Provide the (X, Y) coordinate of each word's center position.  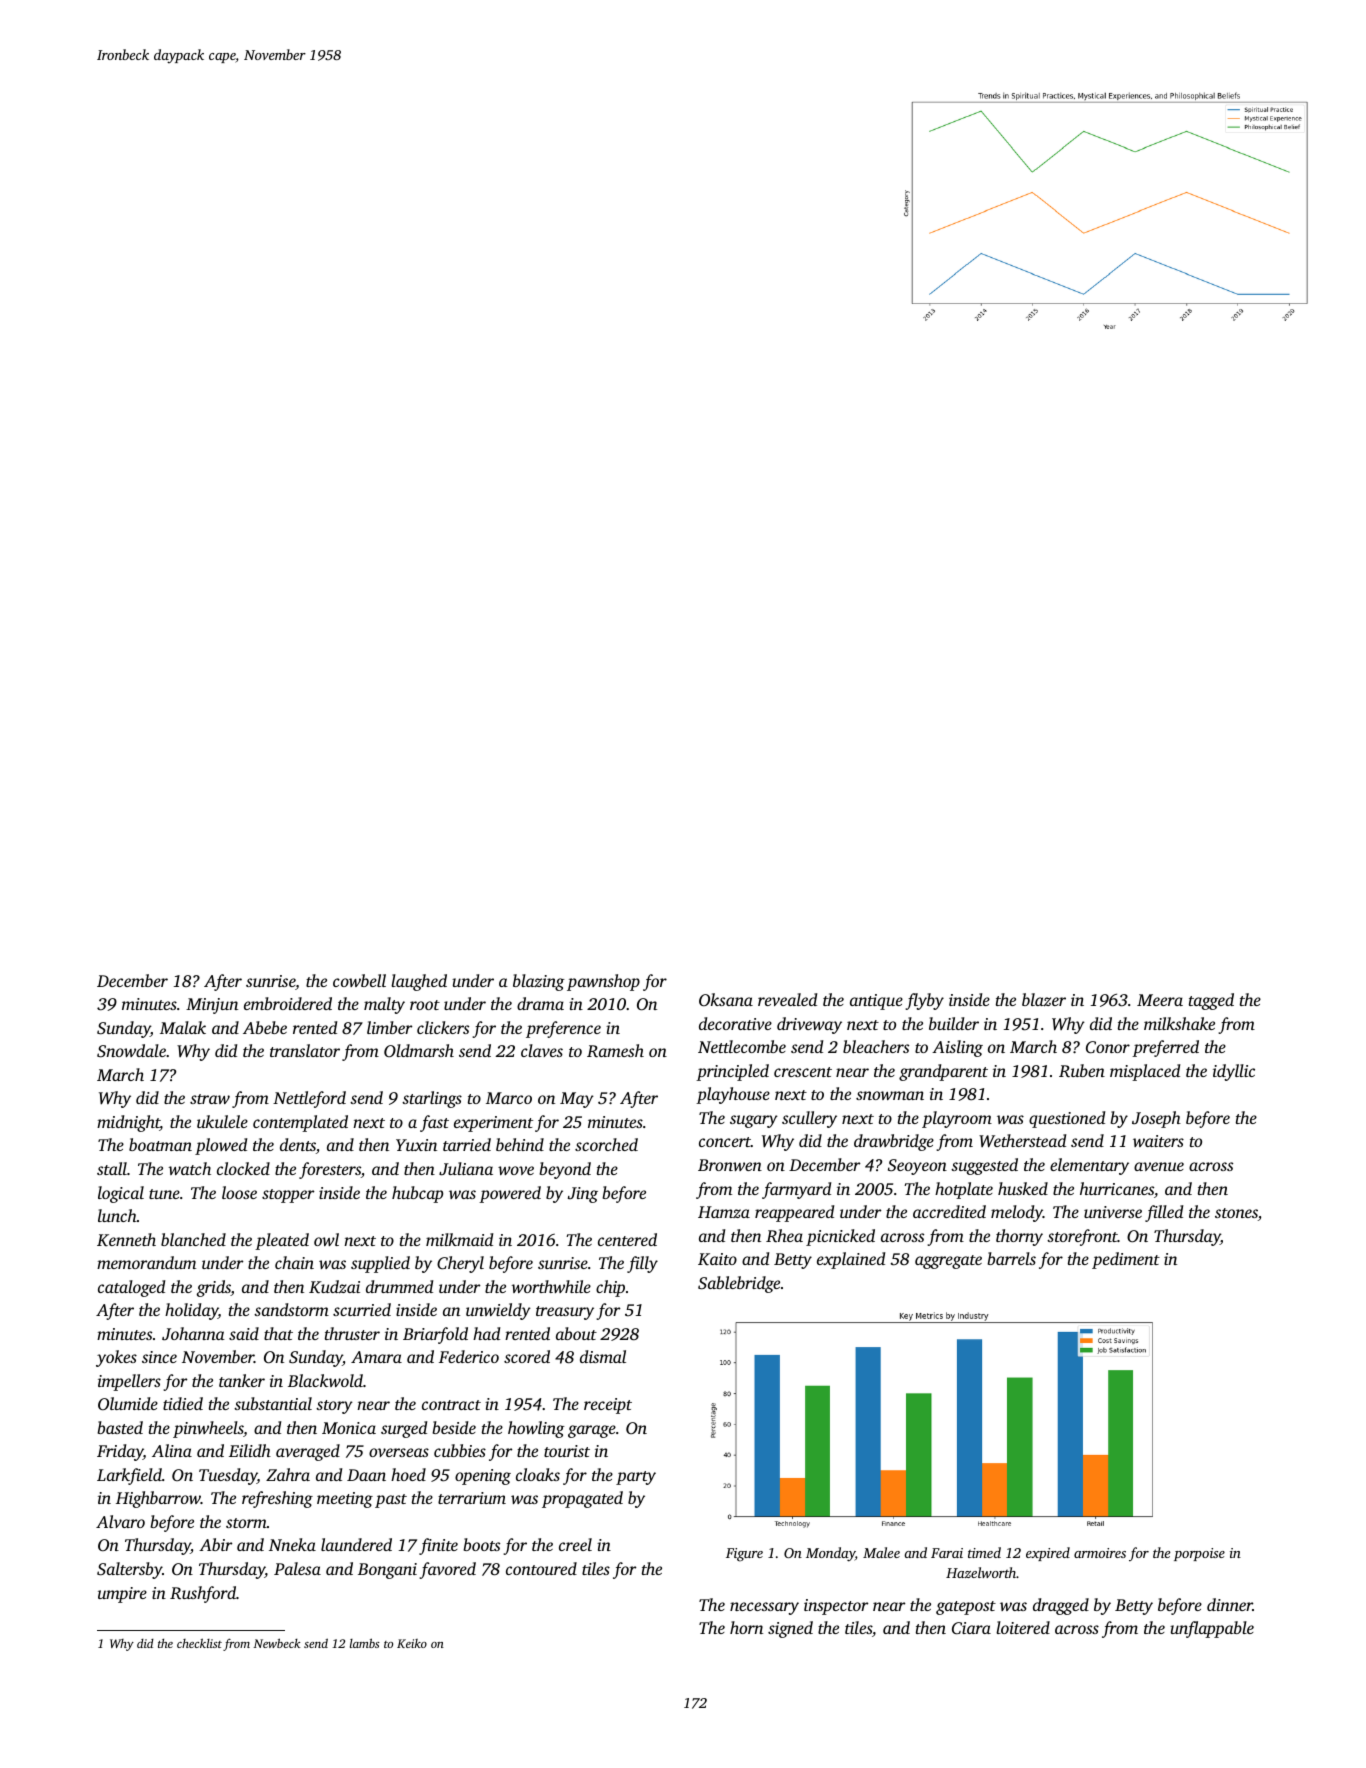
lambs (365, 1643)
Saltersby (129, 1570)
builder (954, 1023)
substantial (273, 1403)
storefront (1082, 1237)
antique (876, 1002)
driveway (809, 1025)
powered (510, 1194)
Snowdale (131, 1051)
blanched (193, 1239)
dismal (603, 1356)
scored (527, 1356)
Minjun (212, 1006)
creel (575, 1544)
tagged (1211, 1001)
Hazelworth (981, 1572)
